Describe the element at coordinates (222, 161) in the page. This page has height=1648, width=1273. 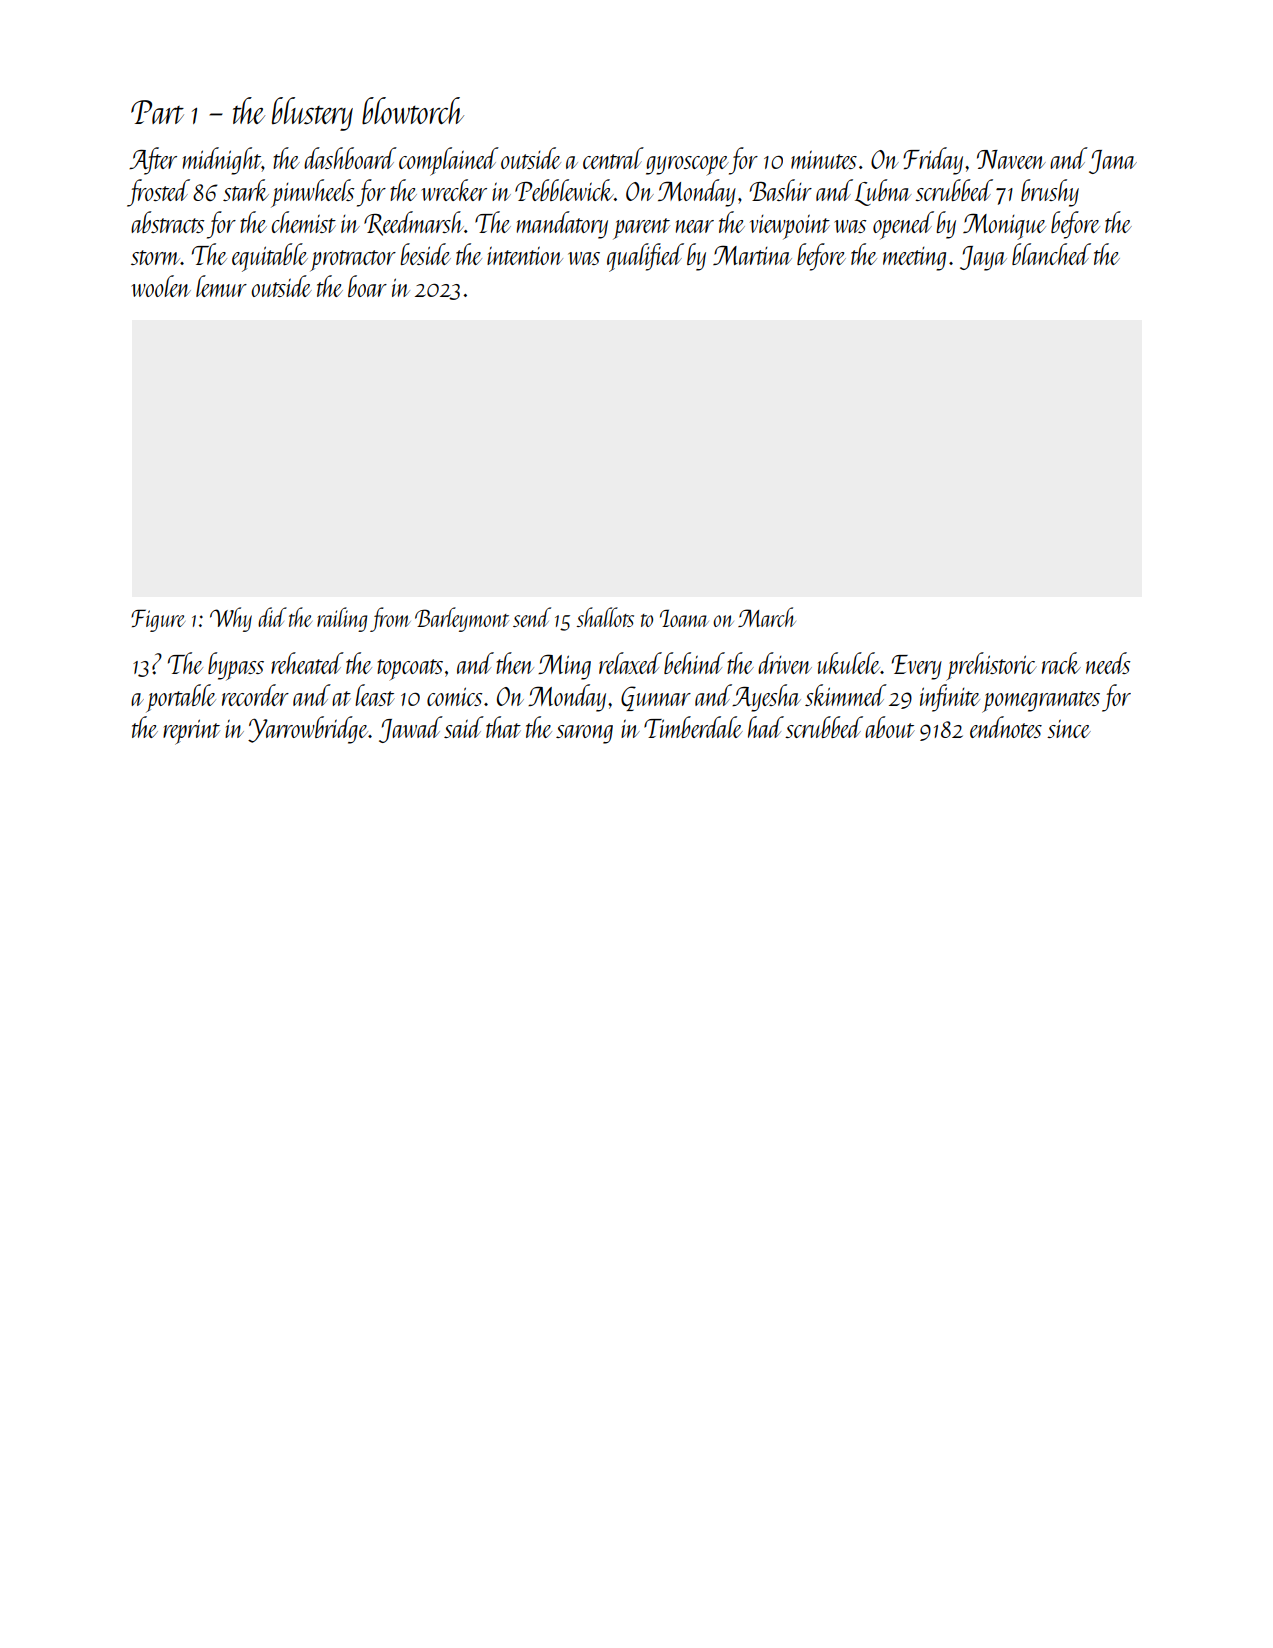
I see `midnight` at that location.
